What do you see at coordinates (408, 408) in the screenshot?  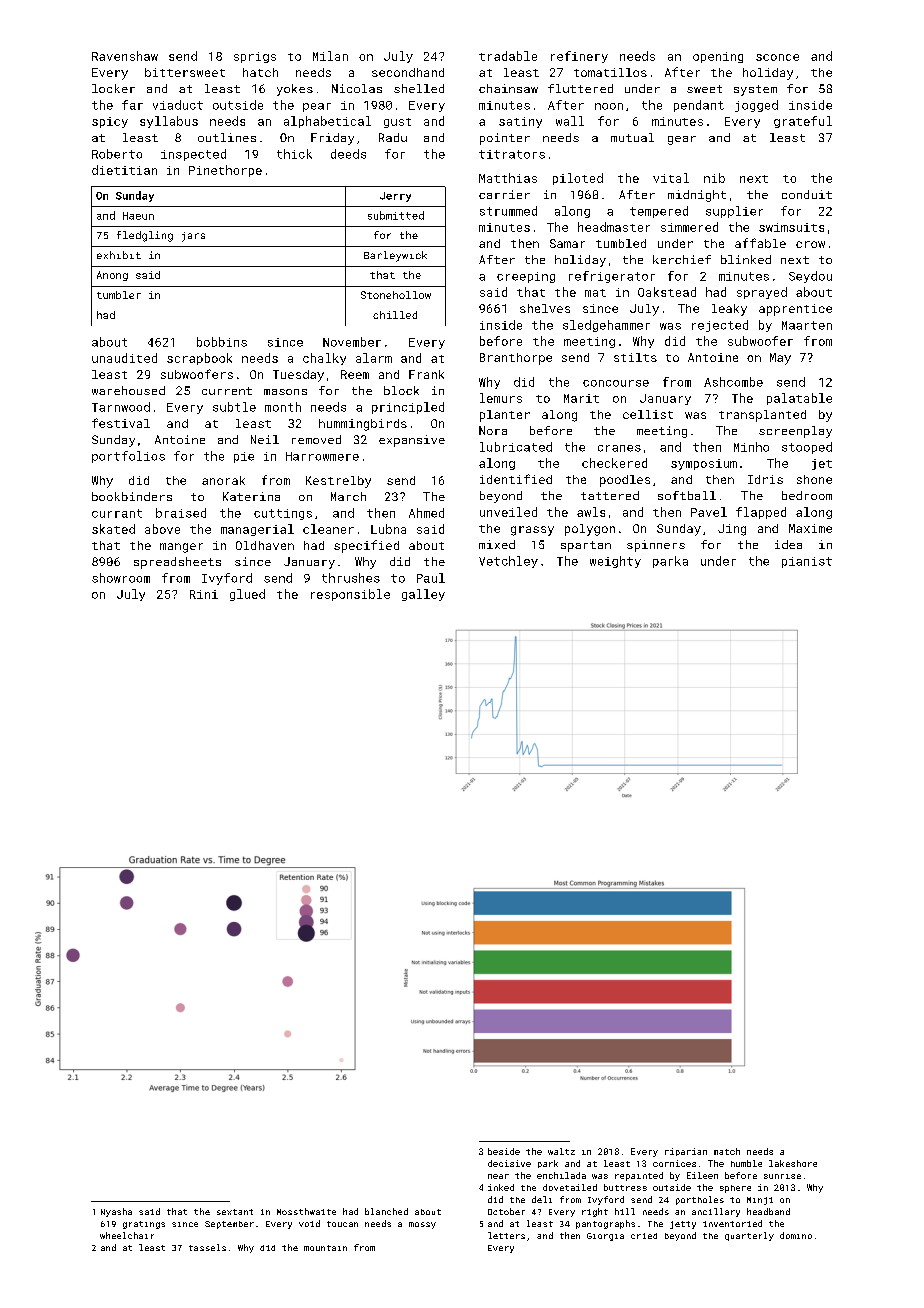 I see `principled` at bounding box center [408, 408].
